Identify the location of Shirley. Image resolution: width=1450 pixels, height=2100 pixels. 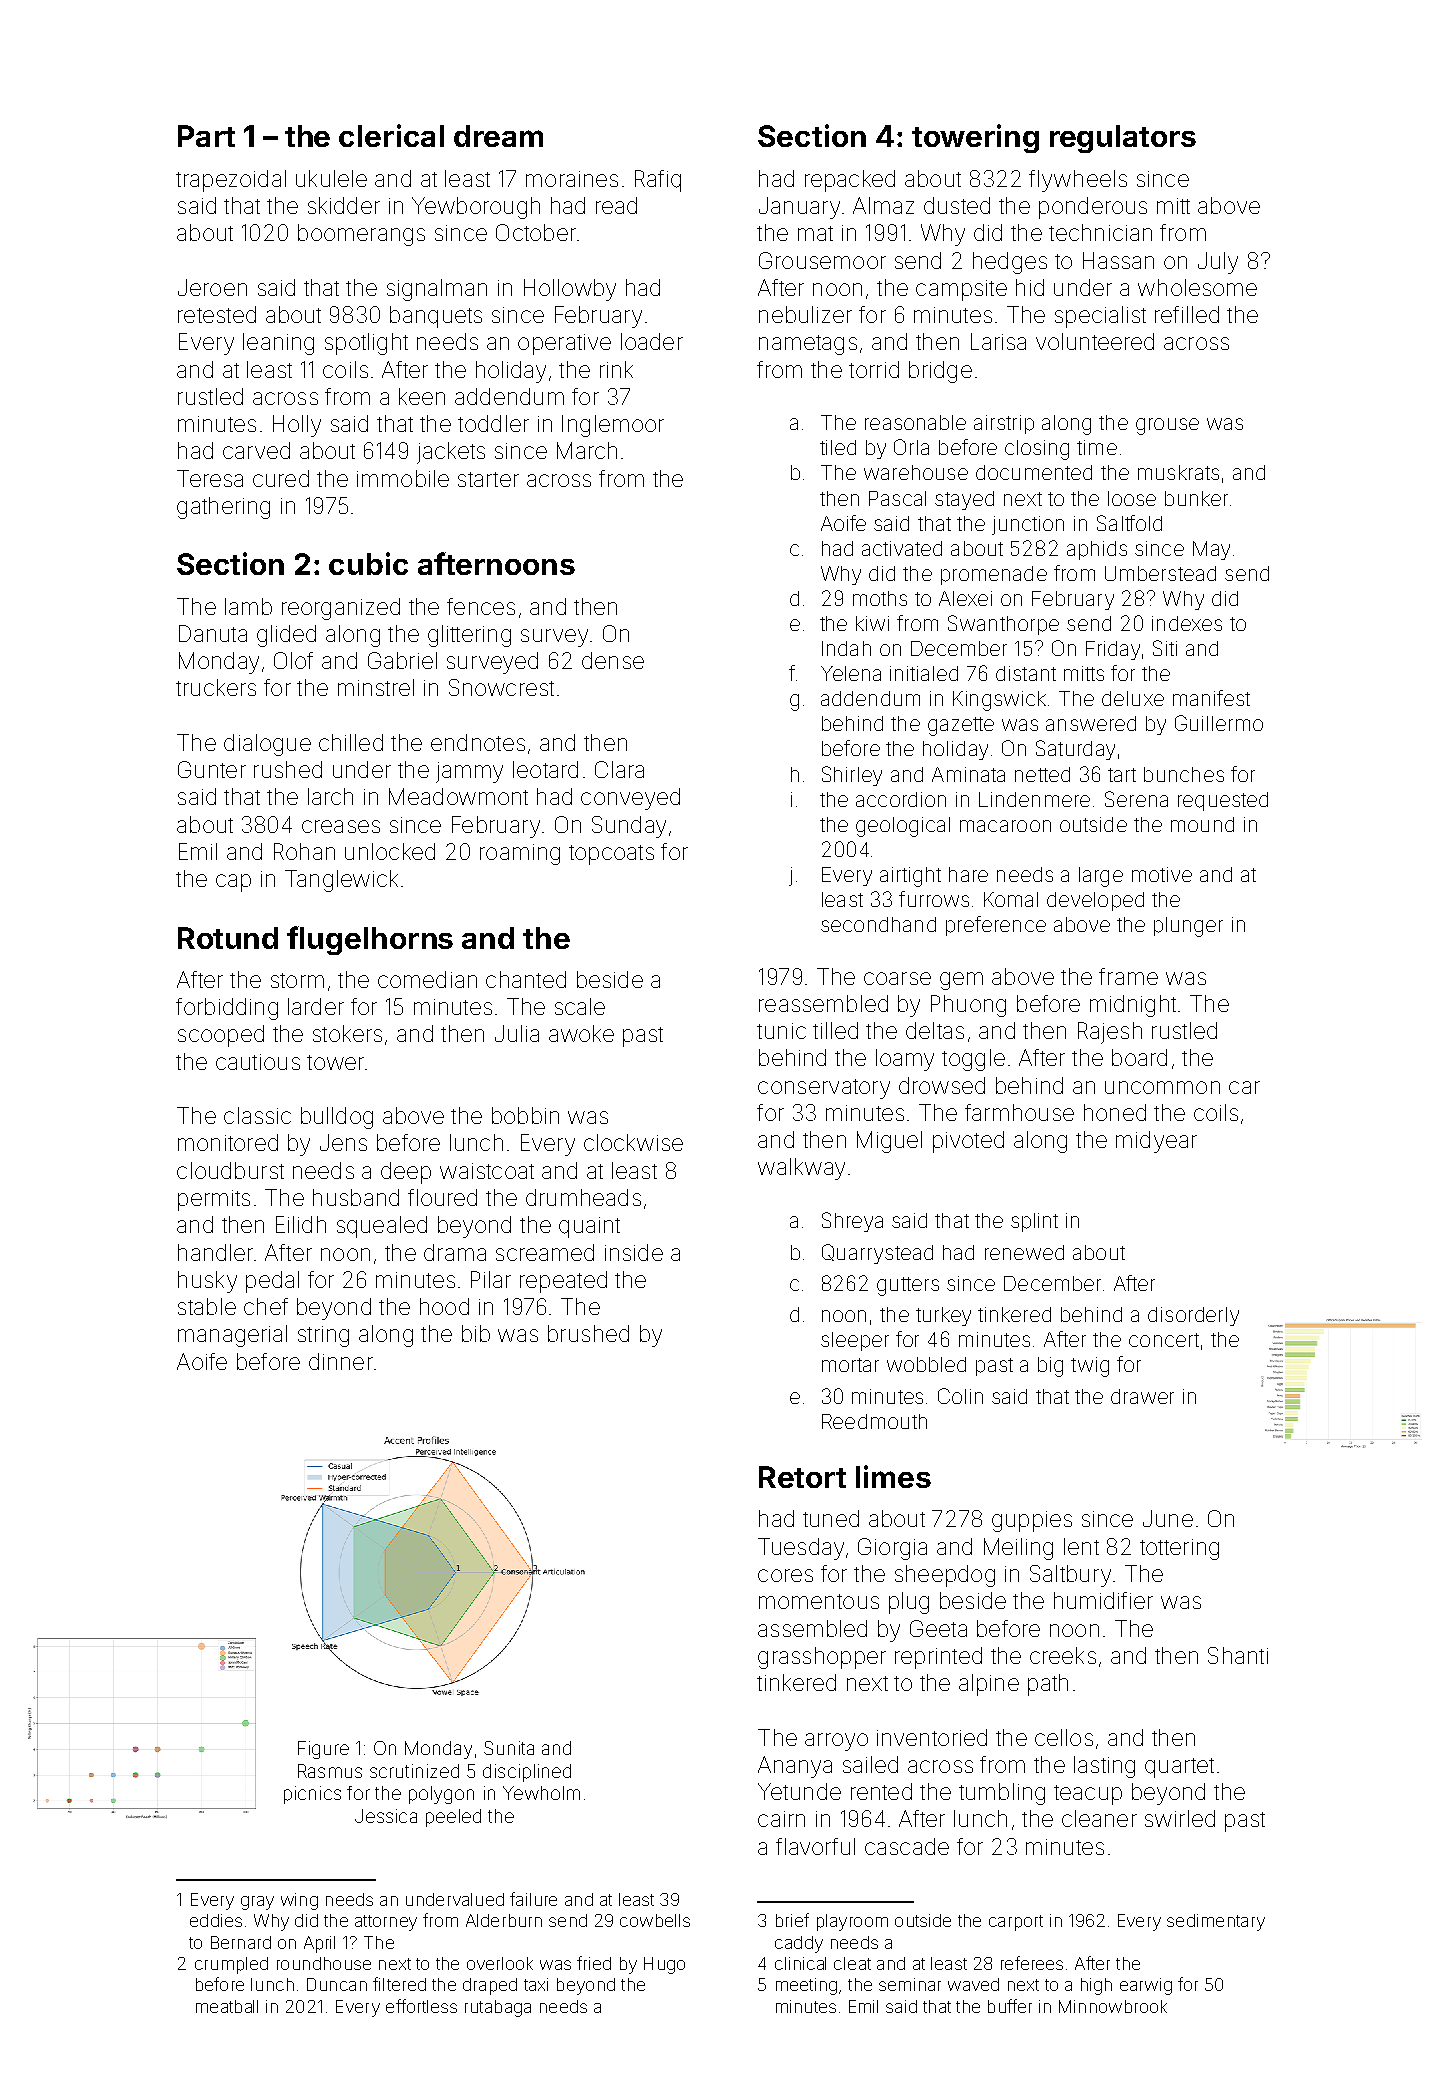
(852, 776).
